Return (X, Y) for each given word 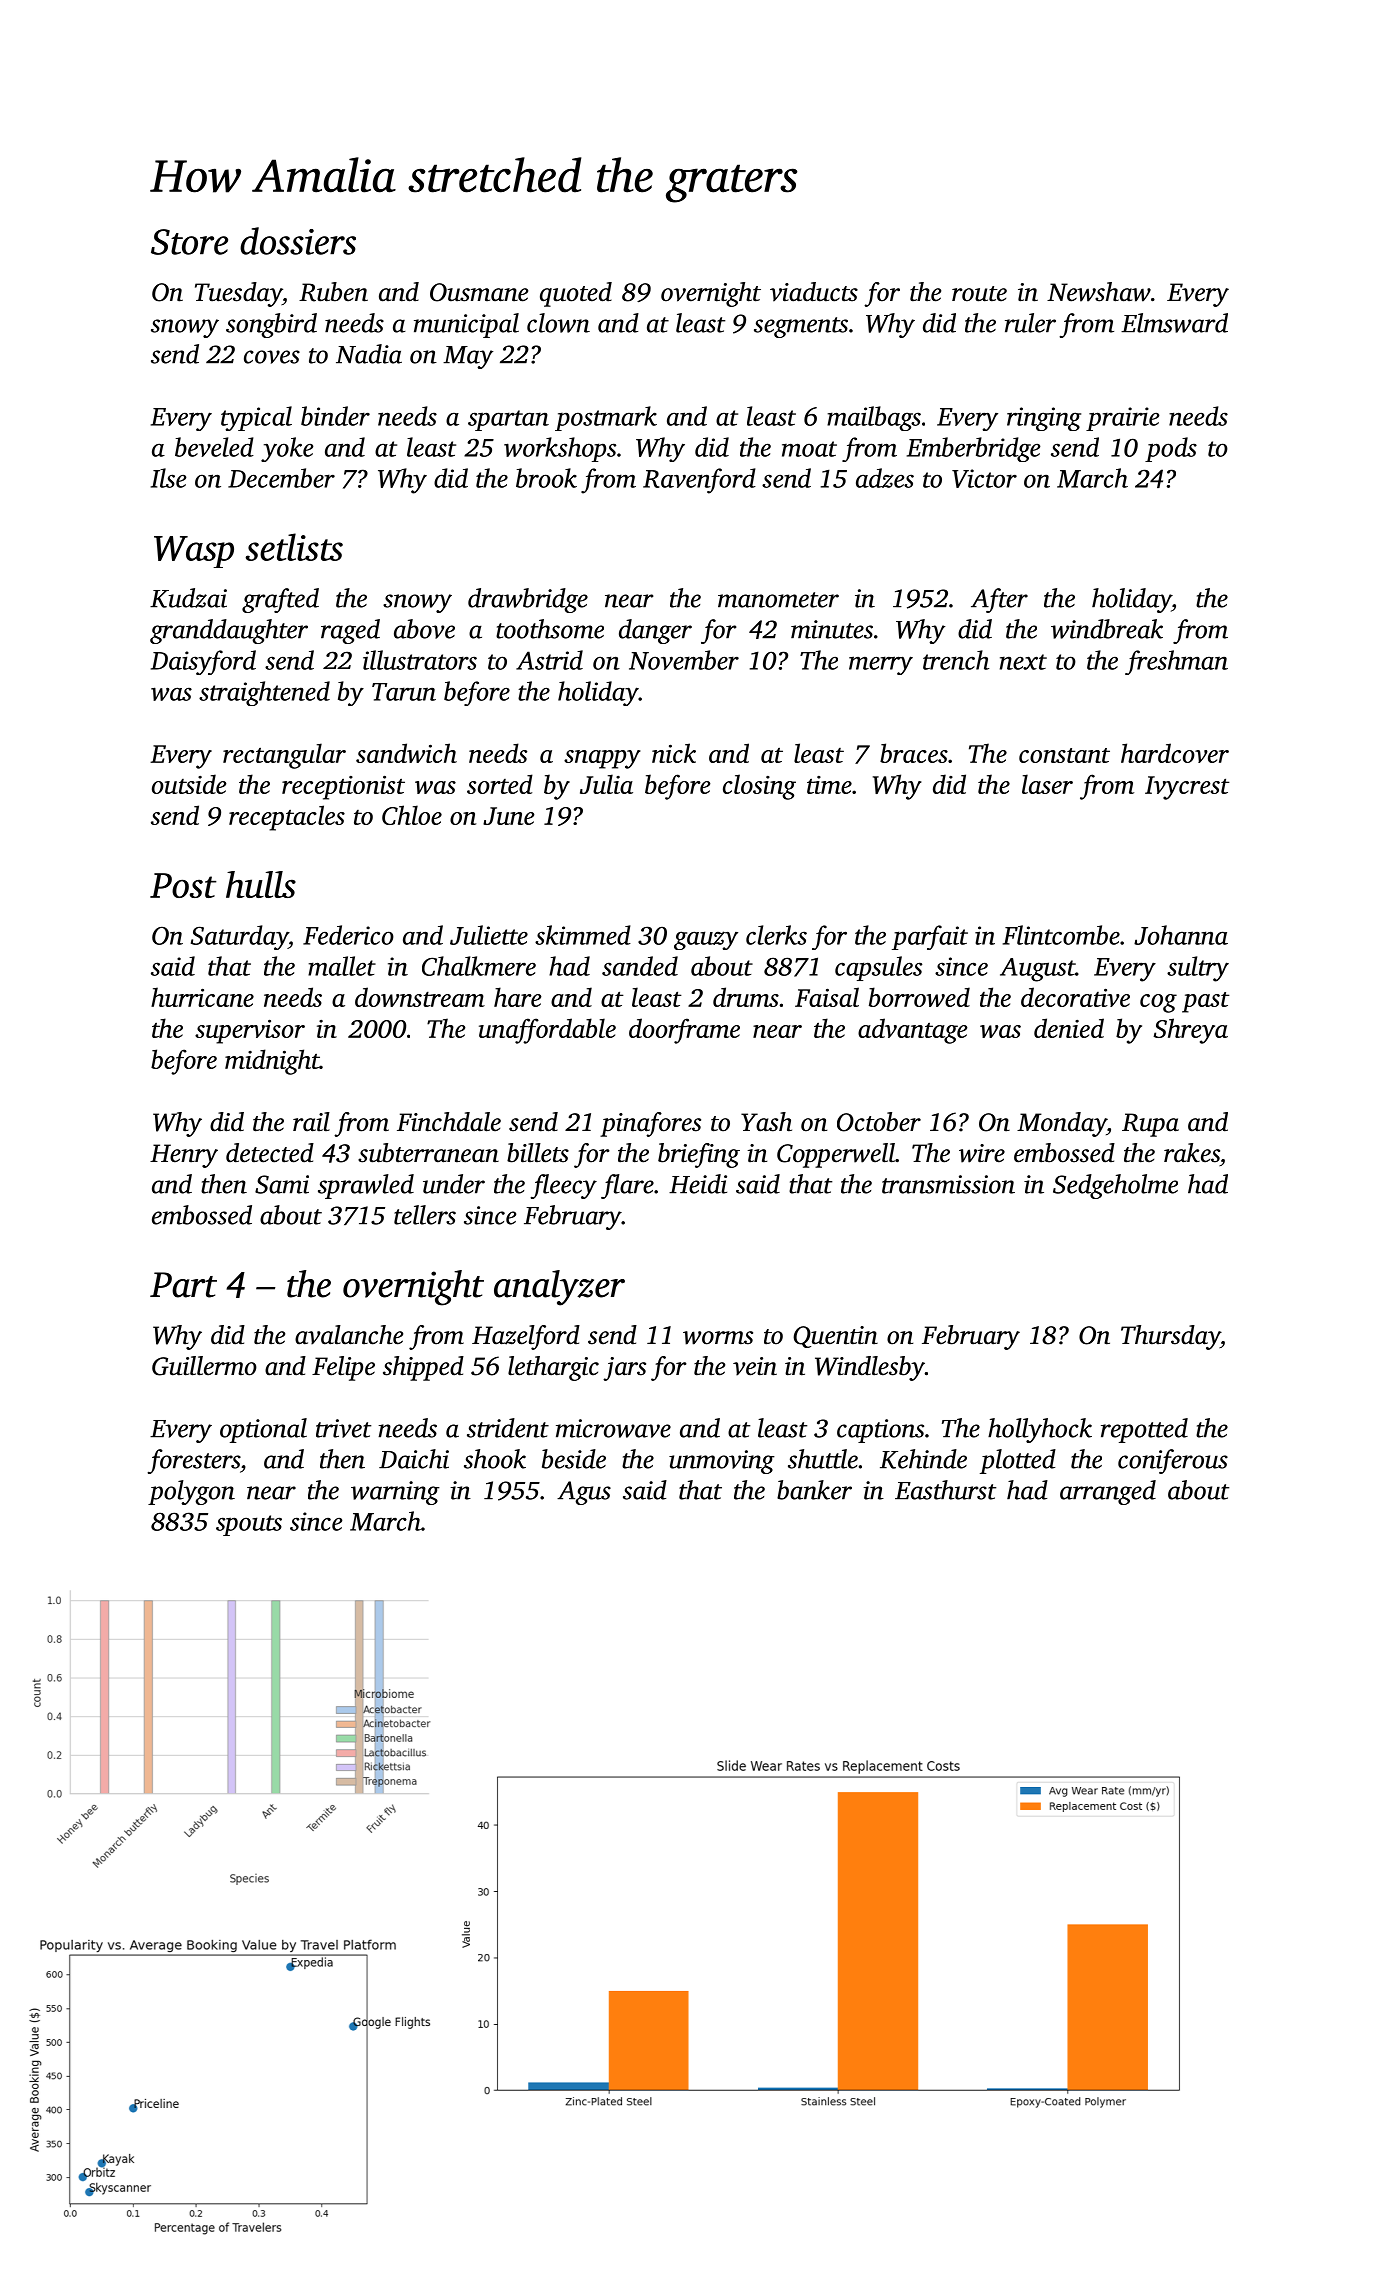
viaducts (814, 292)
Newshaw (1099, 292)
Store (189, 242)
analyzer (559, 1288)
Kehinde (923, 1459)
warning (395, 1493)
